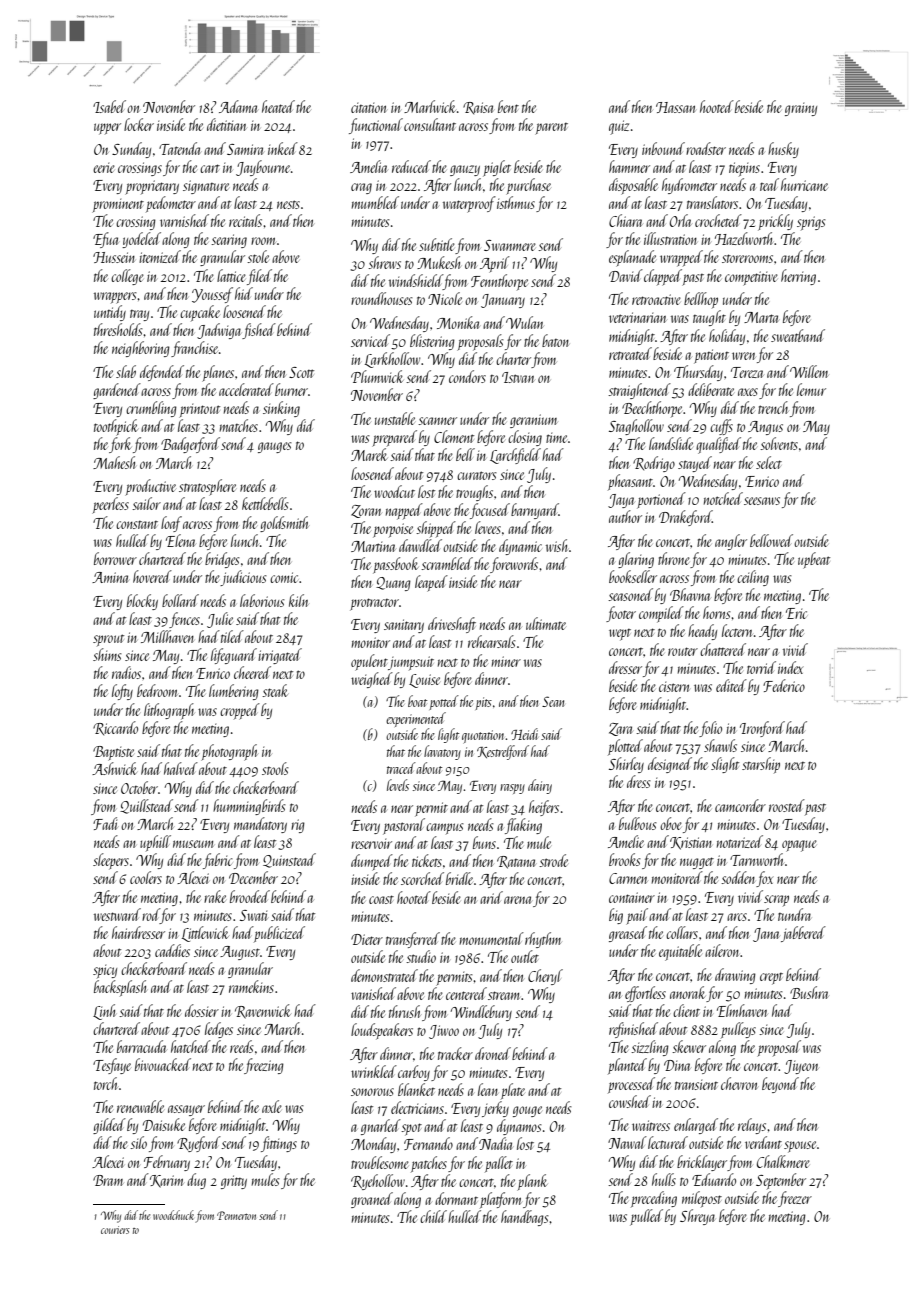  I want to click on Hassan, so click(675, 107).
